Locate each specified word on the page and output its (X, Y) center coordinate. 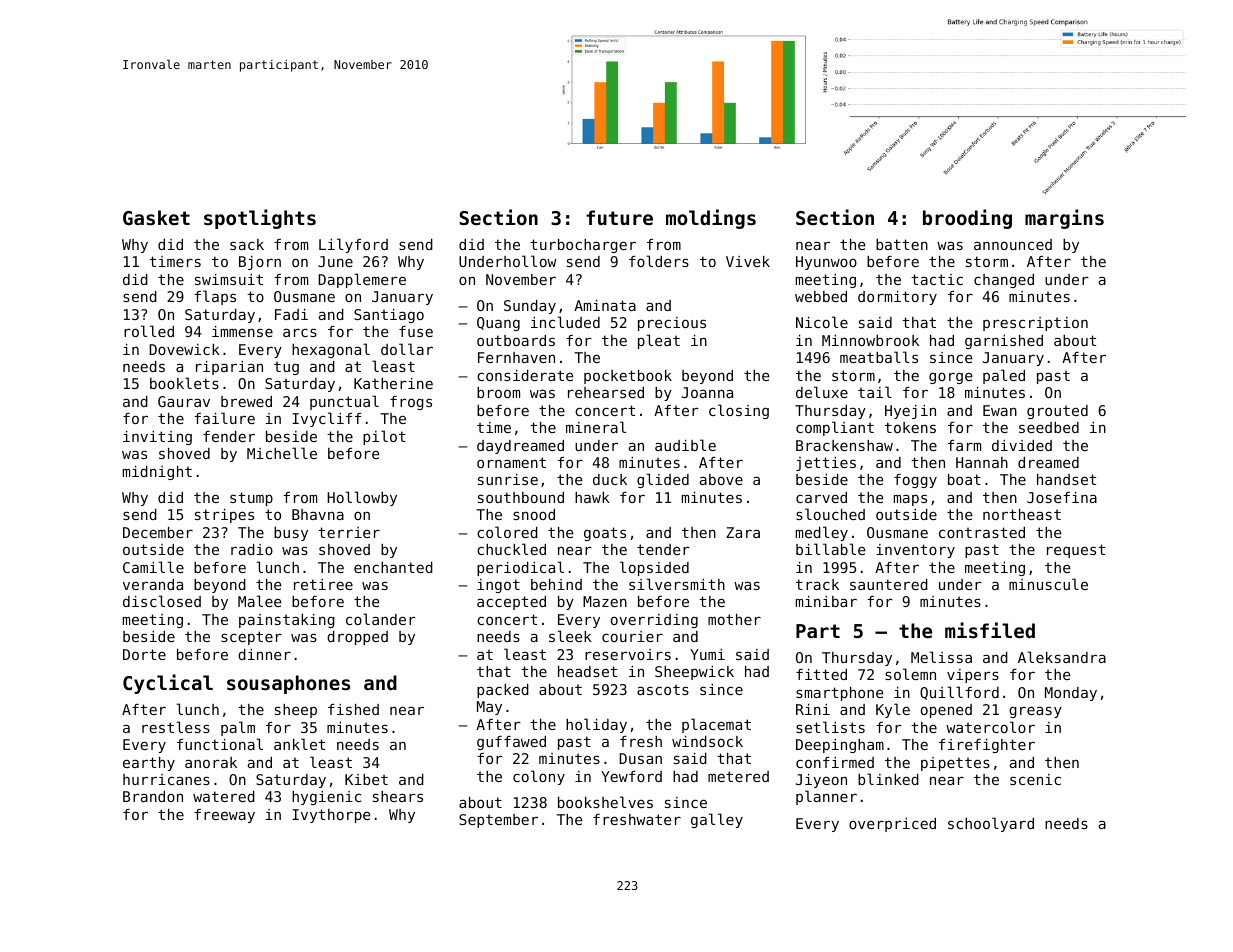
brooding (967, 219)
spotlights (260, 219)
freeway (224, 816)
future (619, 217)
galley (717, 820)
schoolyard (991, 824)
